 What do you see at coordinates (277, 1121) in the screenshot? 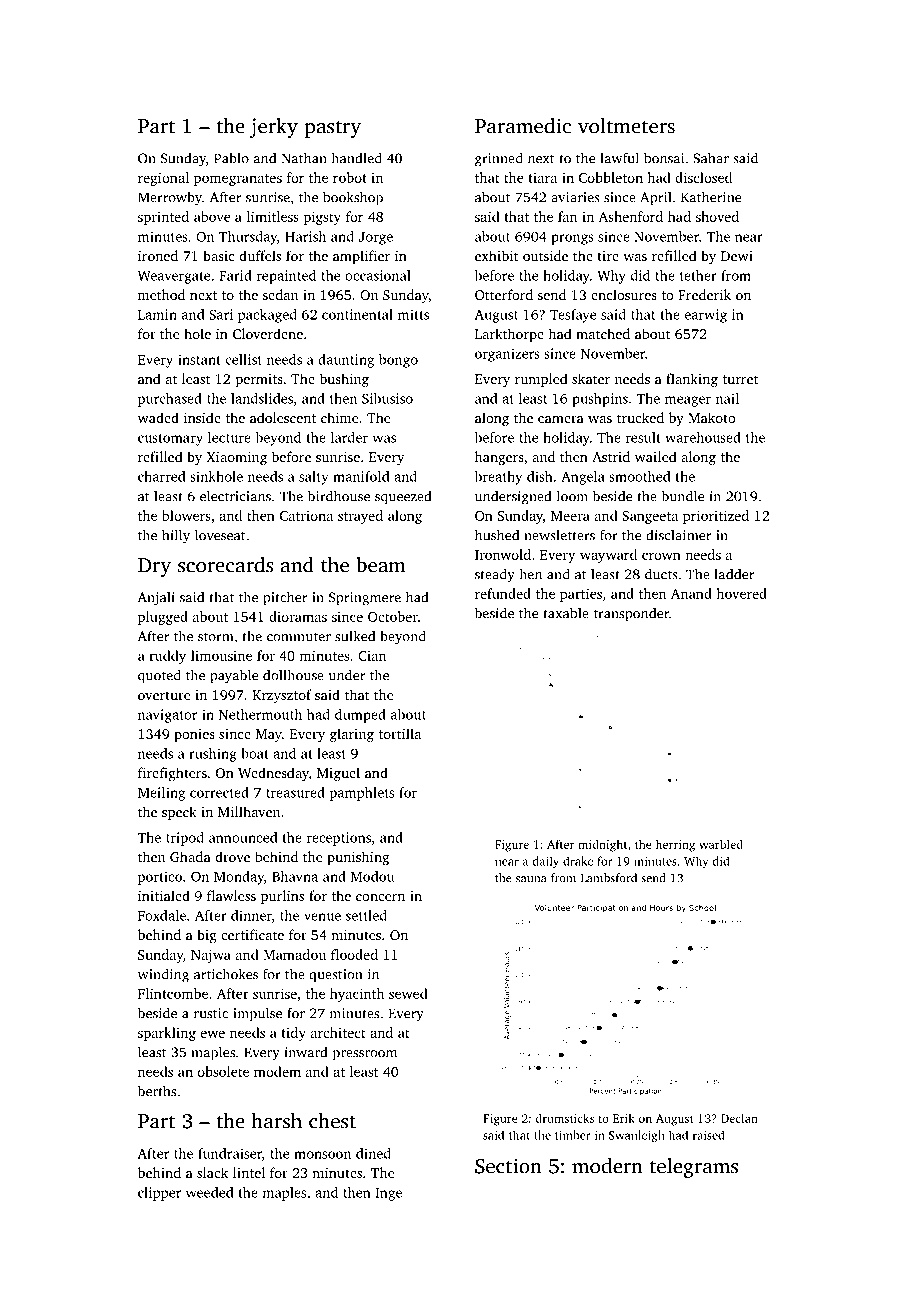
I see `harsh` at bounding box center [277, 1121].
